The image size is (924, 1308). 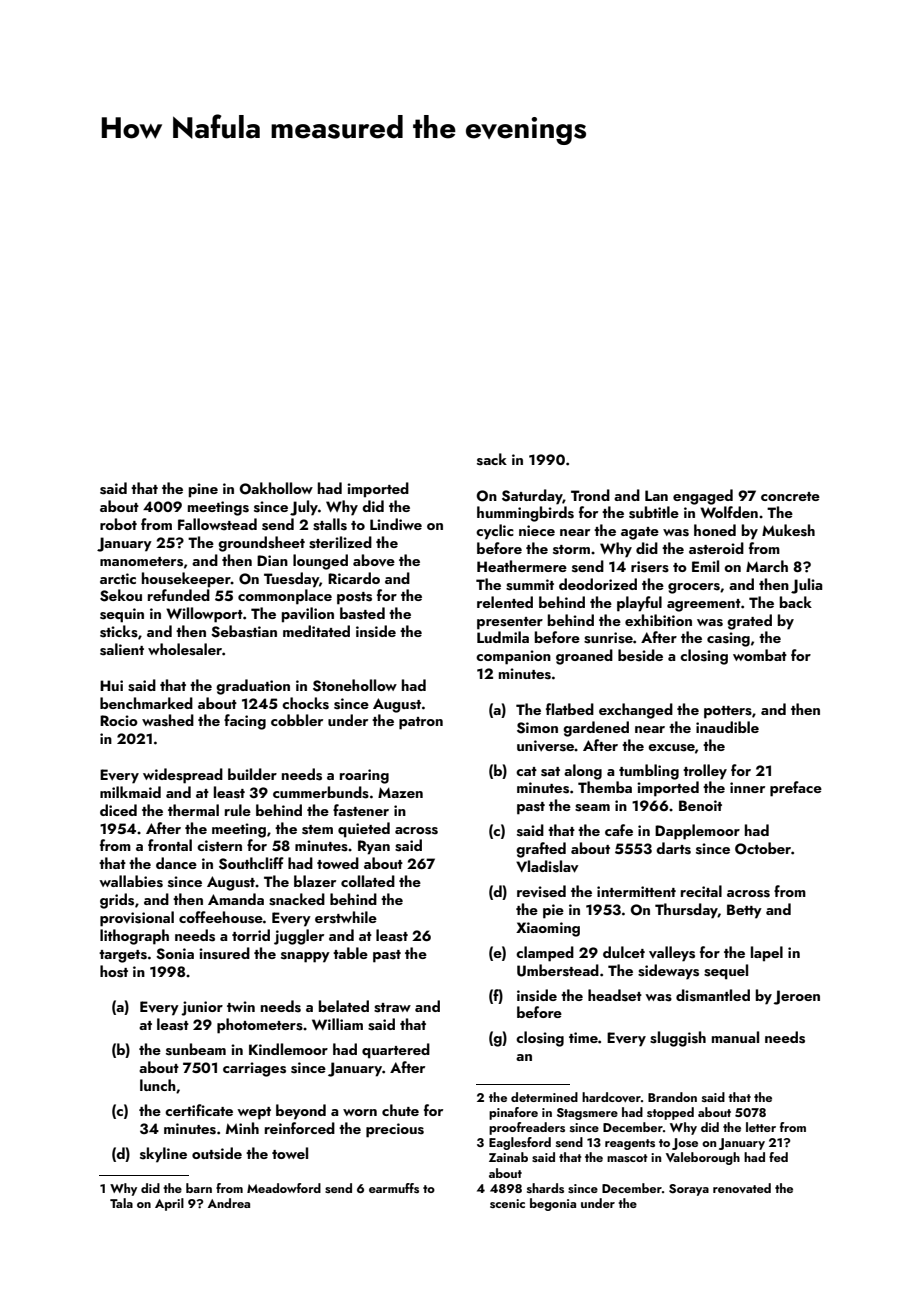 I want to click on patron, so click(x=421, y=723).
